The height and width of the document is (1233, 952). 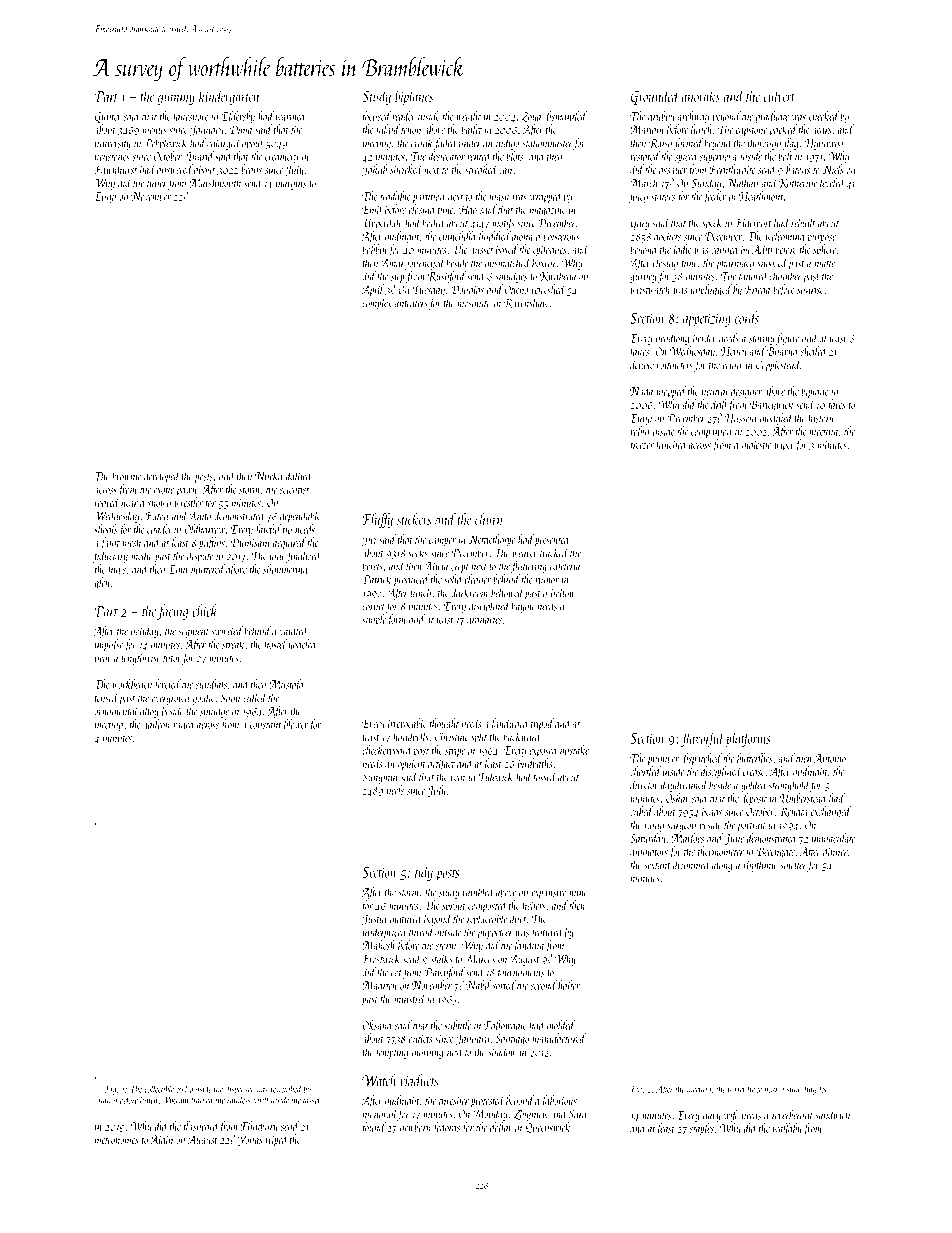 What do you see at coordinates (176, 99) in the document?
I see `gummy` at bounding box center [176, 99].
